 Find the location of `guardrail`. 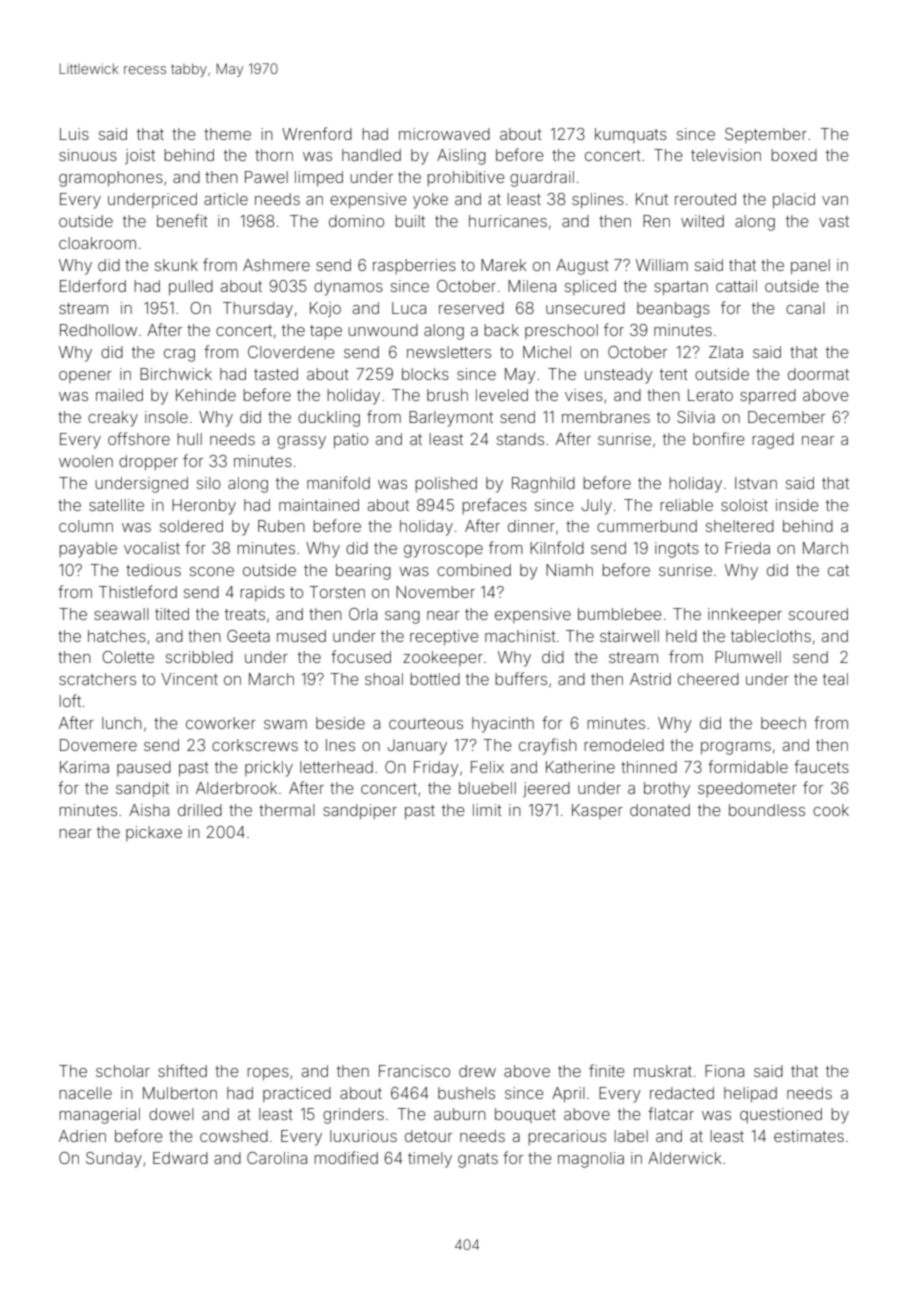

guardrail is located at coordinates (542, 179).
